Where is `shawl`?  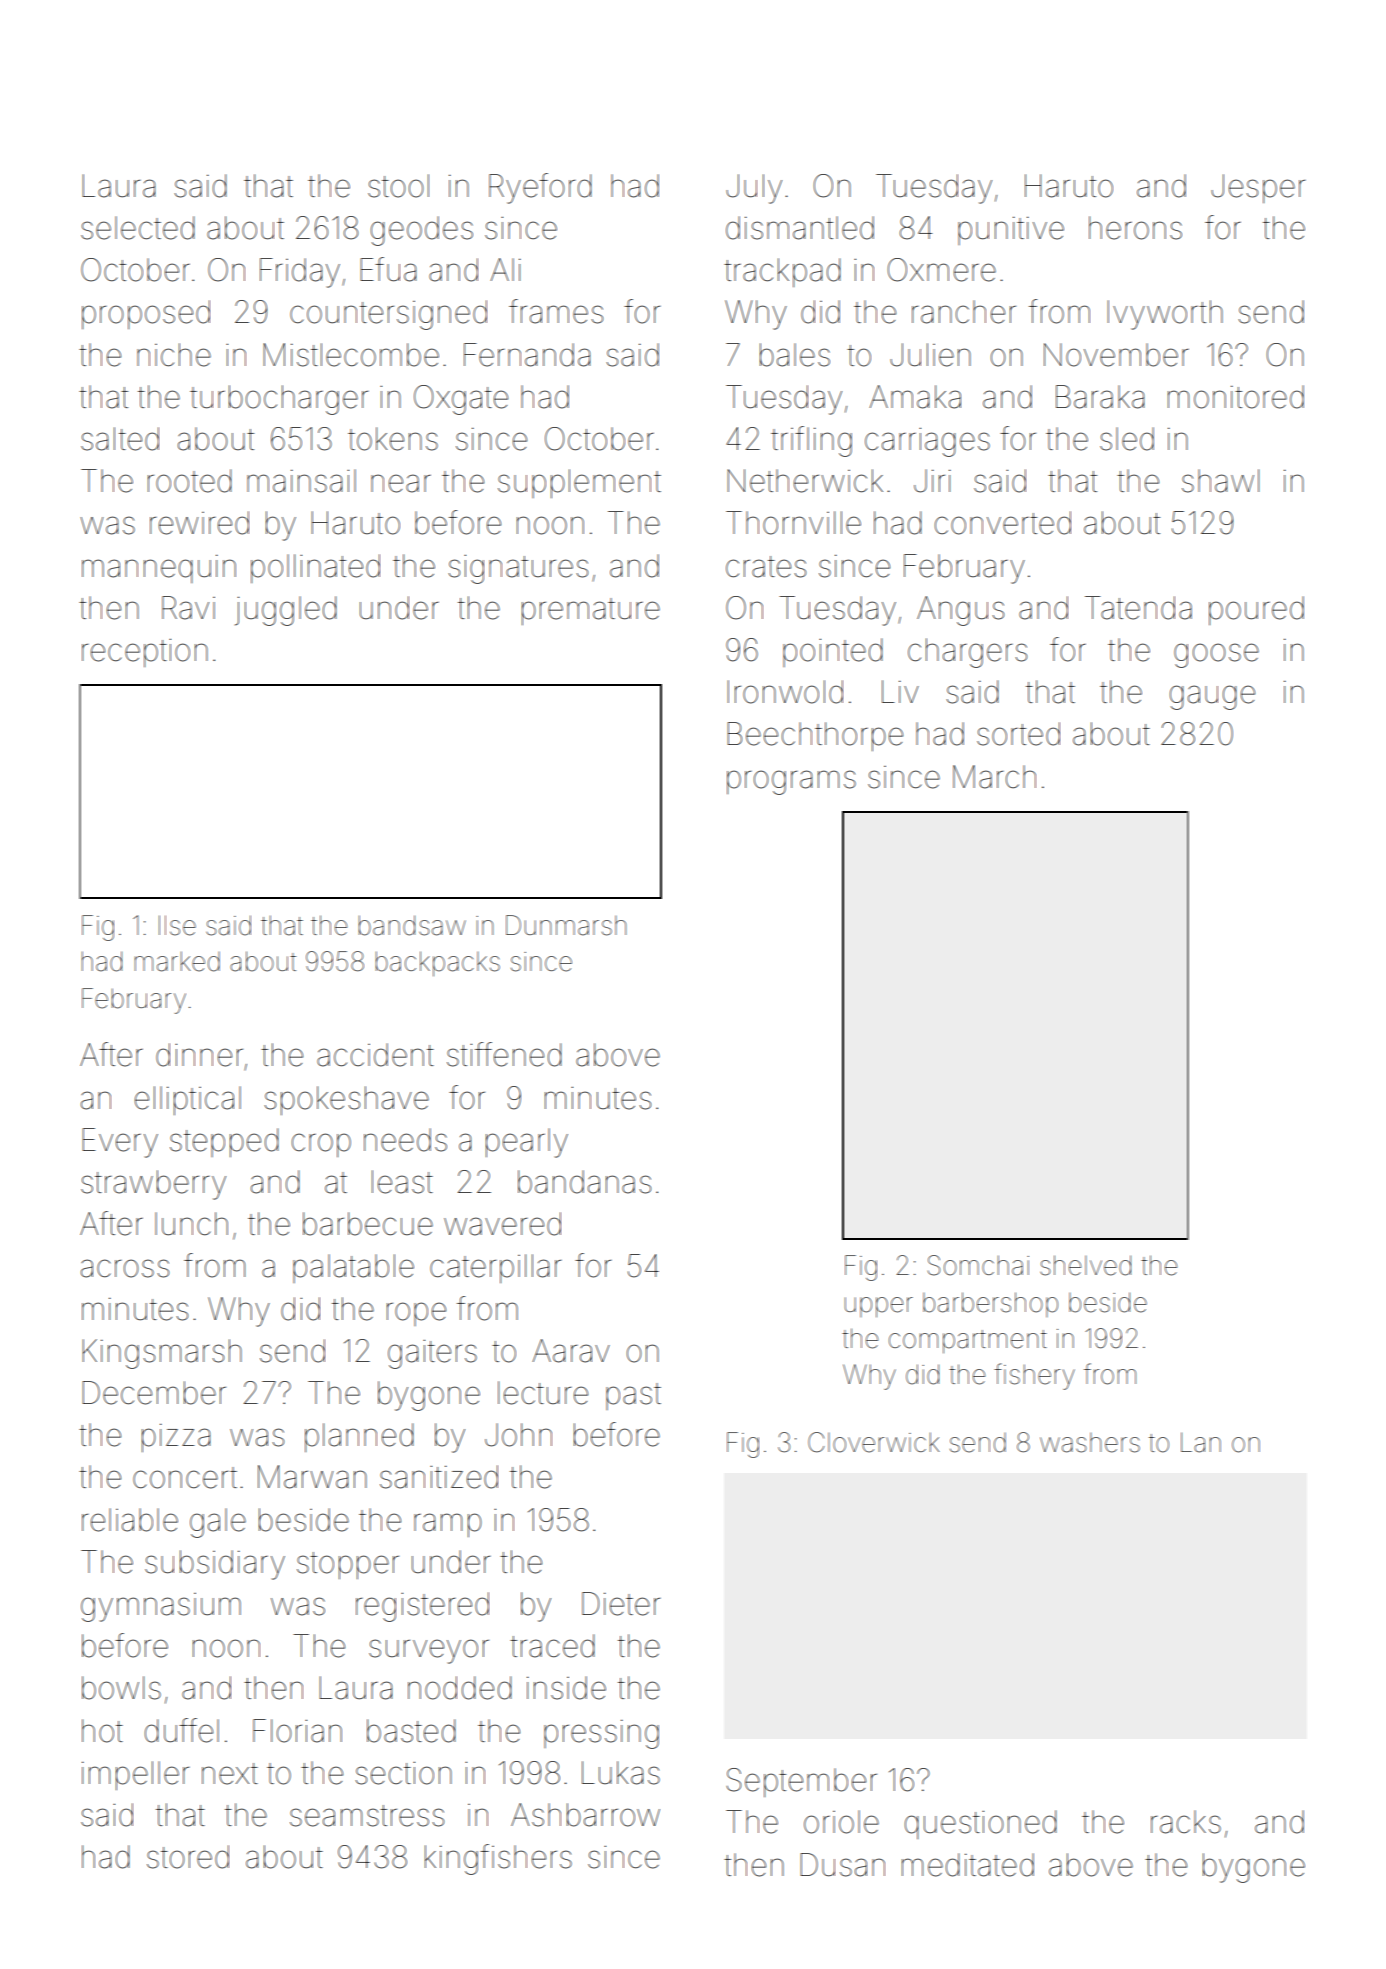
shawl is located at coordinates (1220, 481).
